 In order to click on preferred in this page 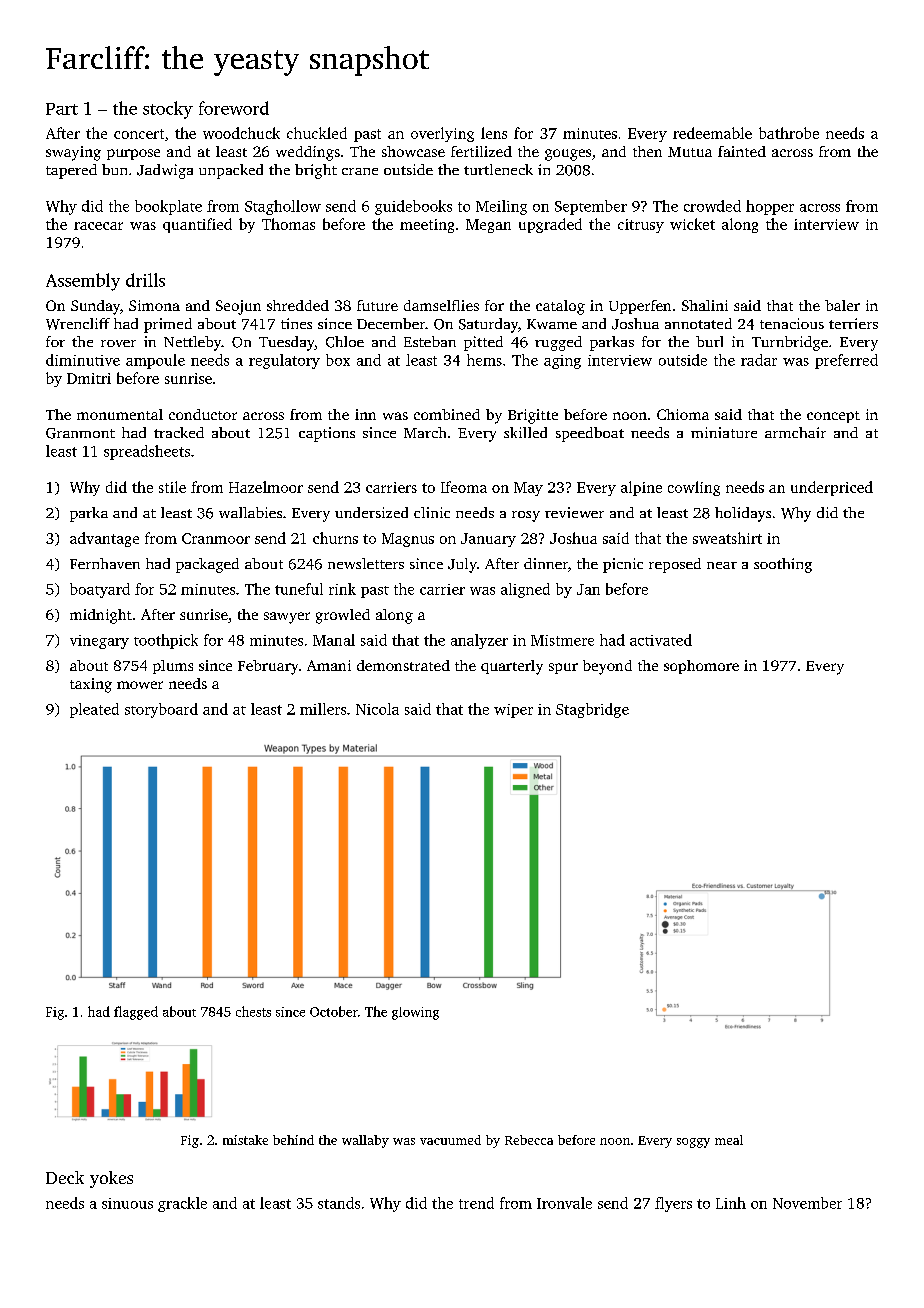, I will do `click(846, 361)`.
